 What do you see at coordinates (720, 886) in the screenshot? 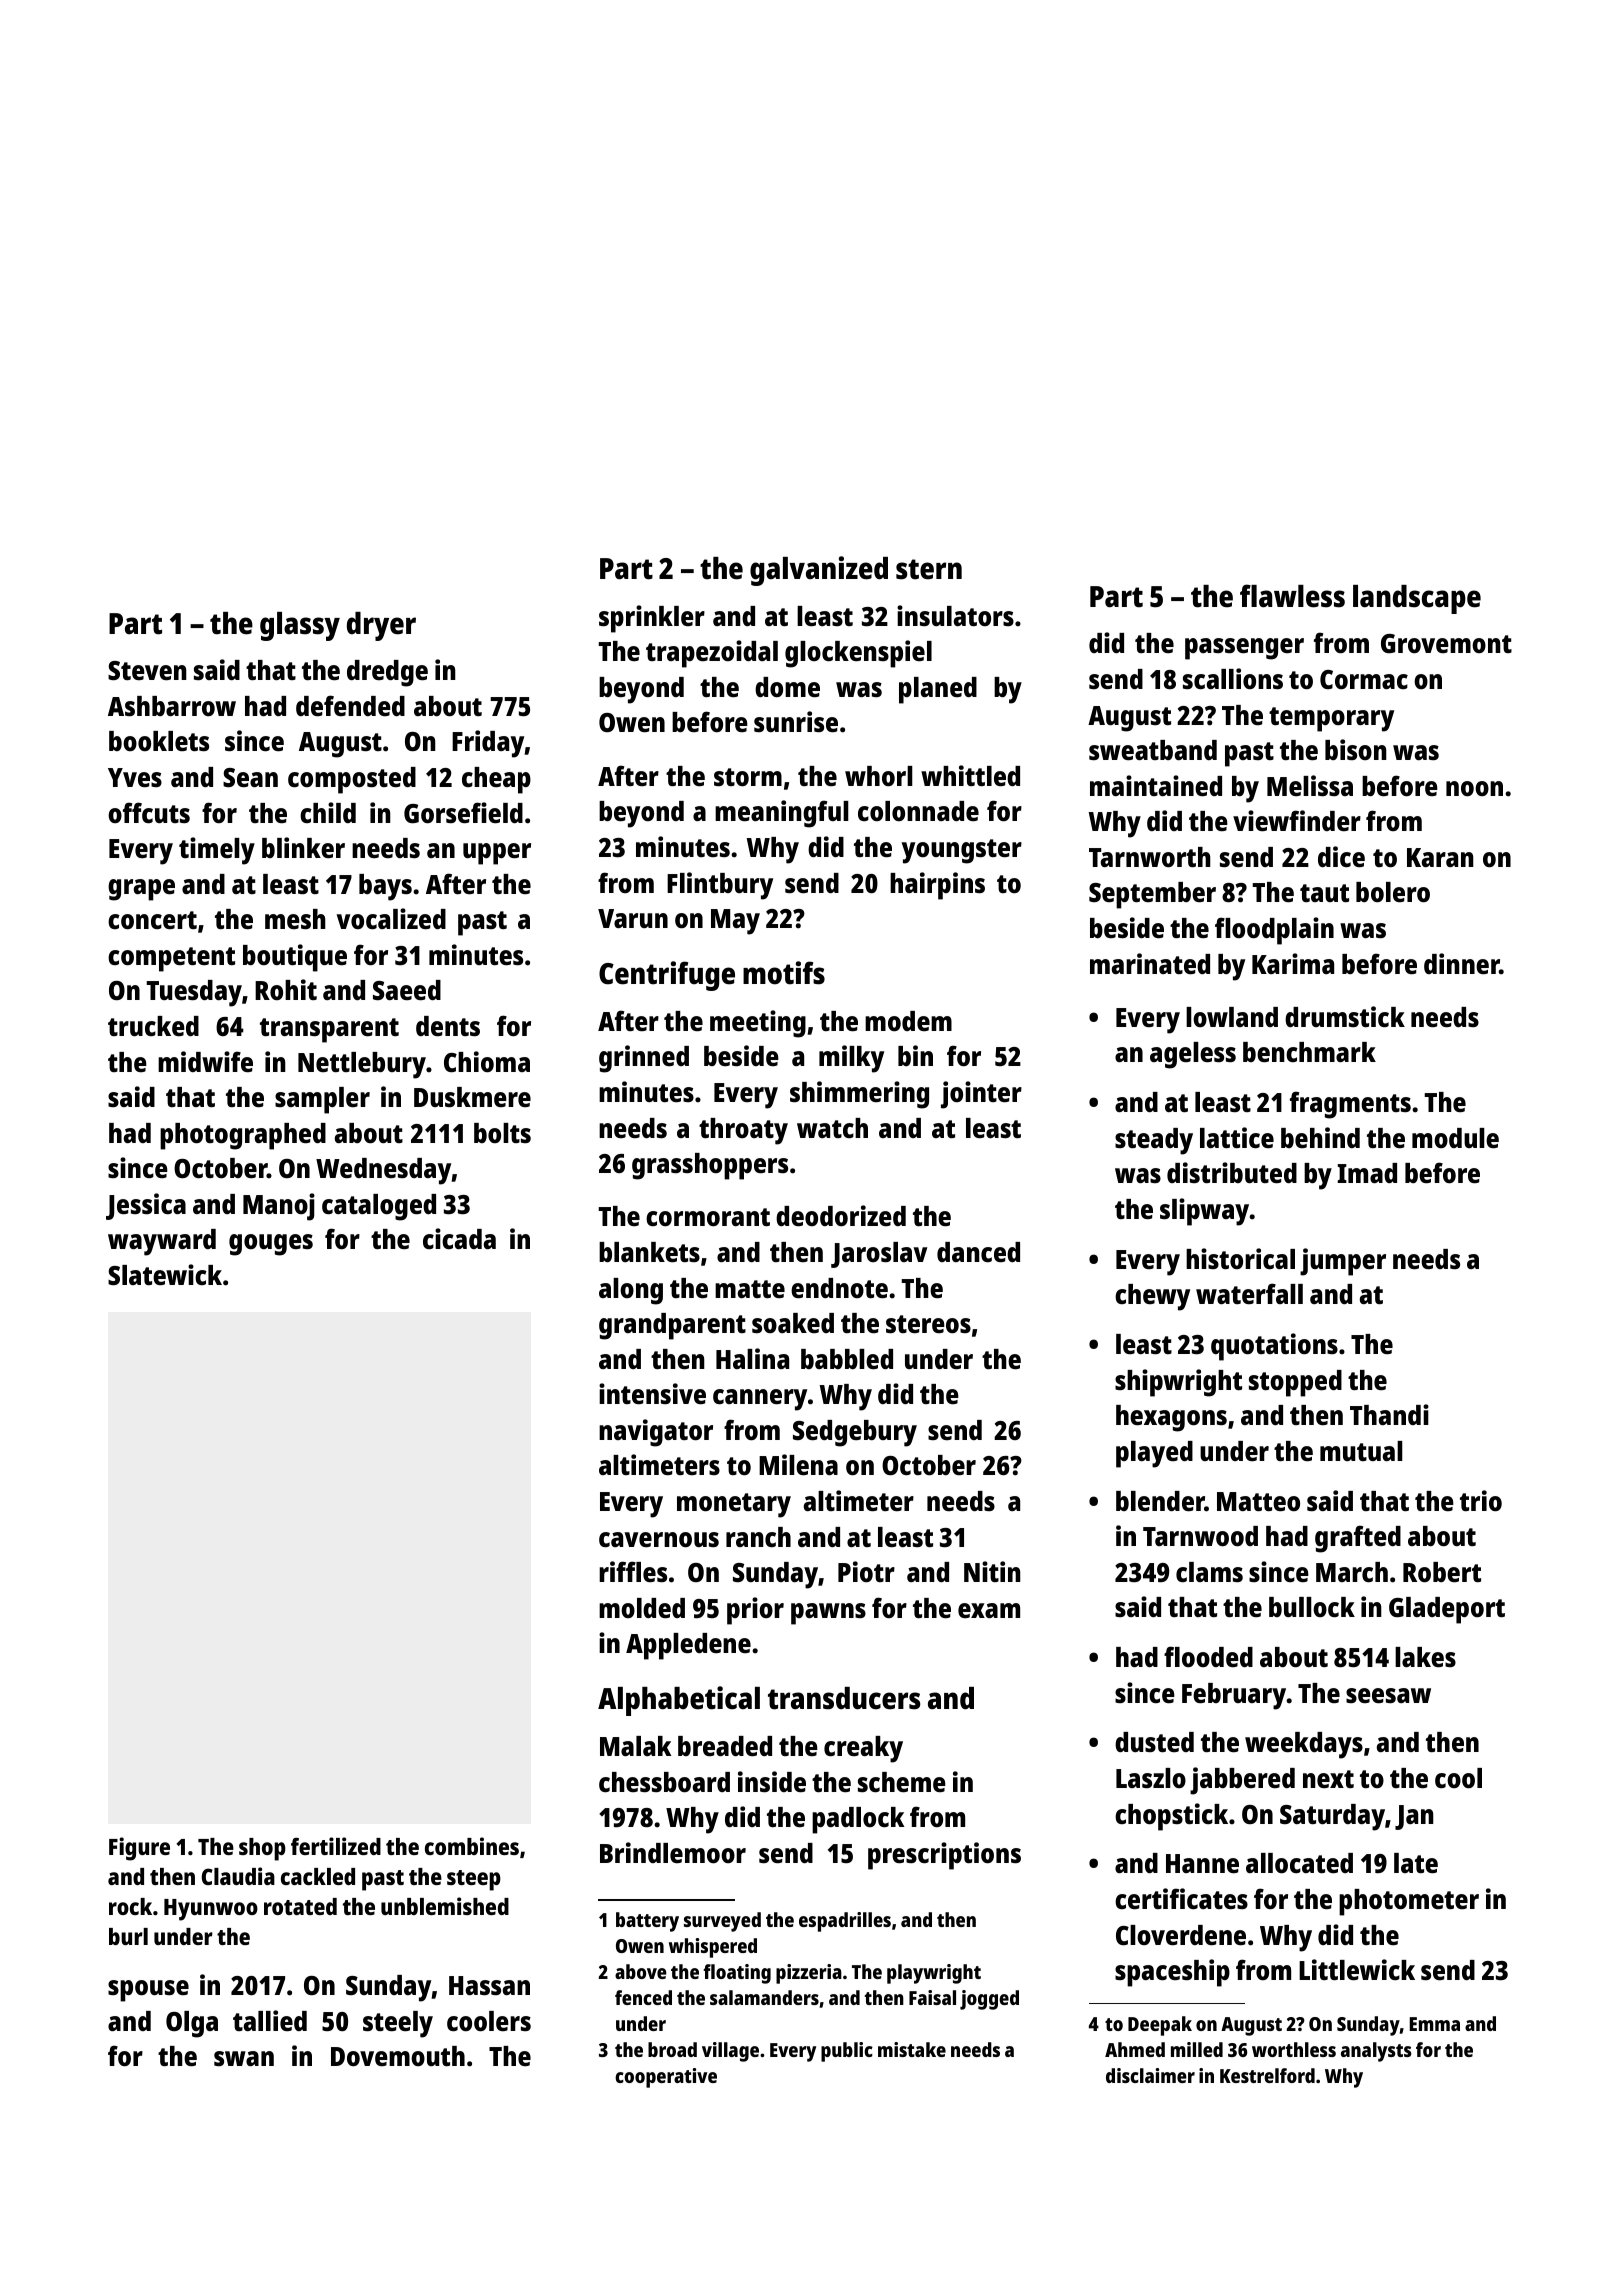
I see `Flintbury` at bounding box center [720, 886].
